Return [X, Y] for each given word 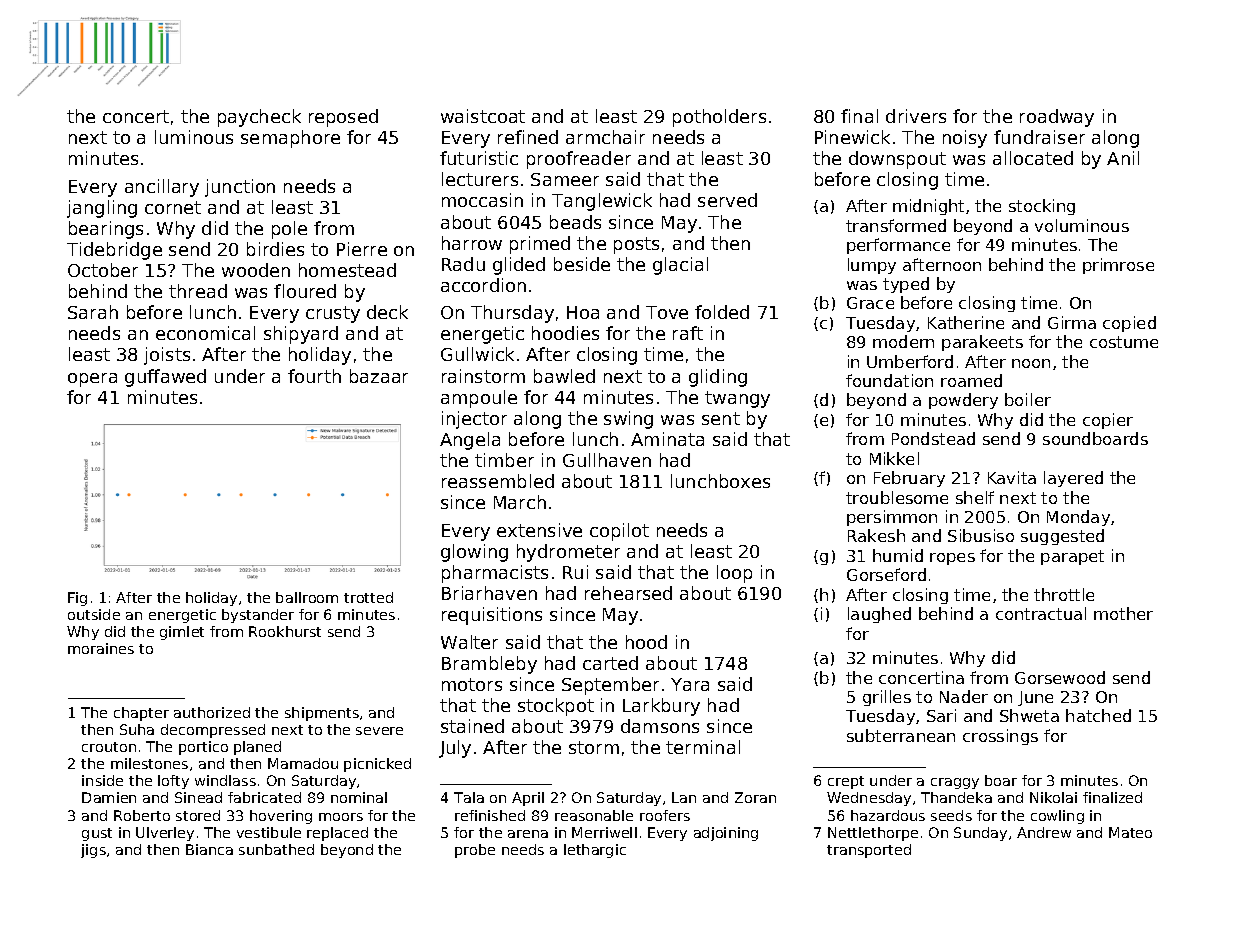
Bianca [209, 849]
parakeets [982, 343]
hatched [1098, 715]
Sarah [93, 312]
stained [472, 726]
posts [636, 245]
